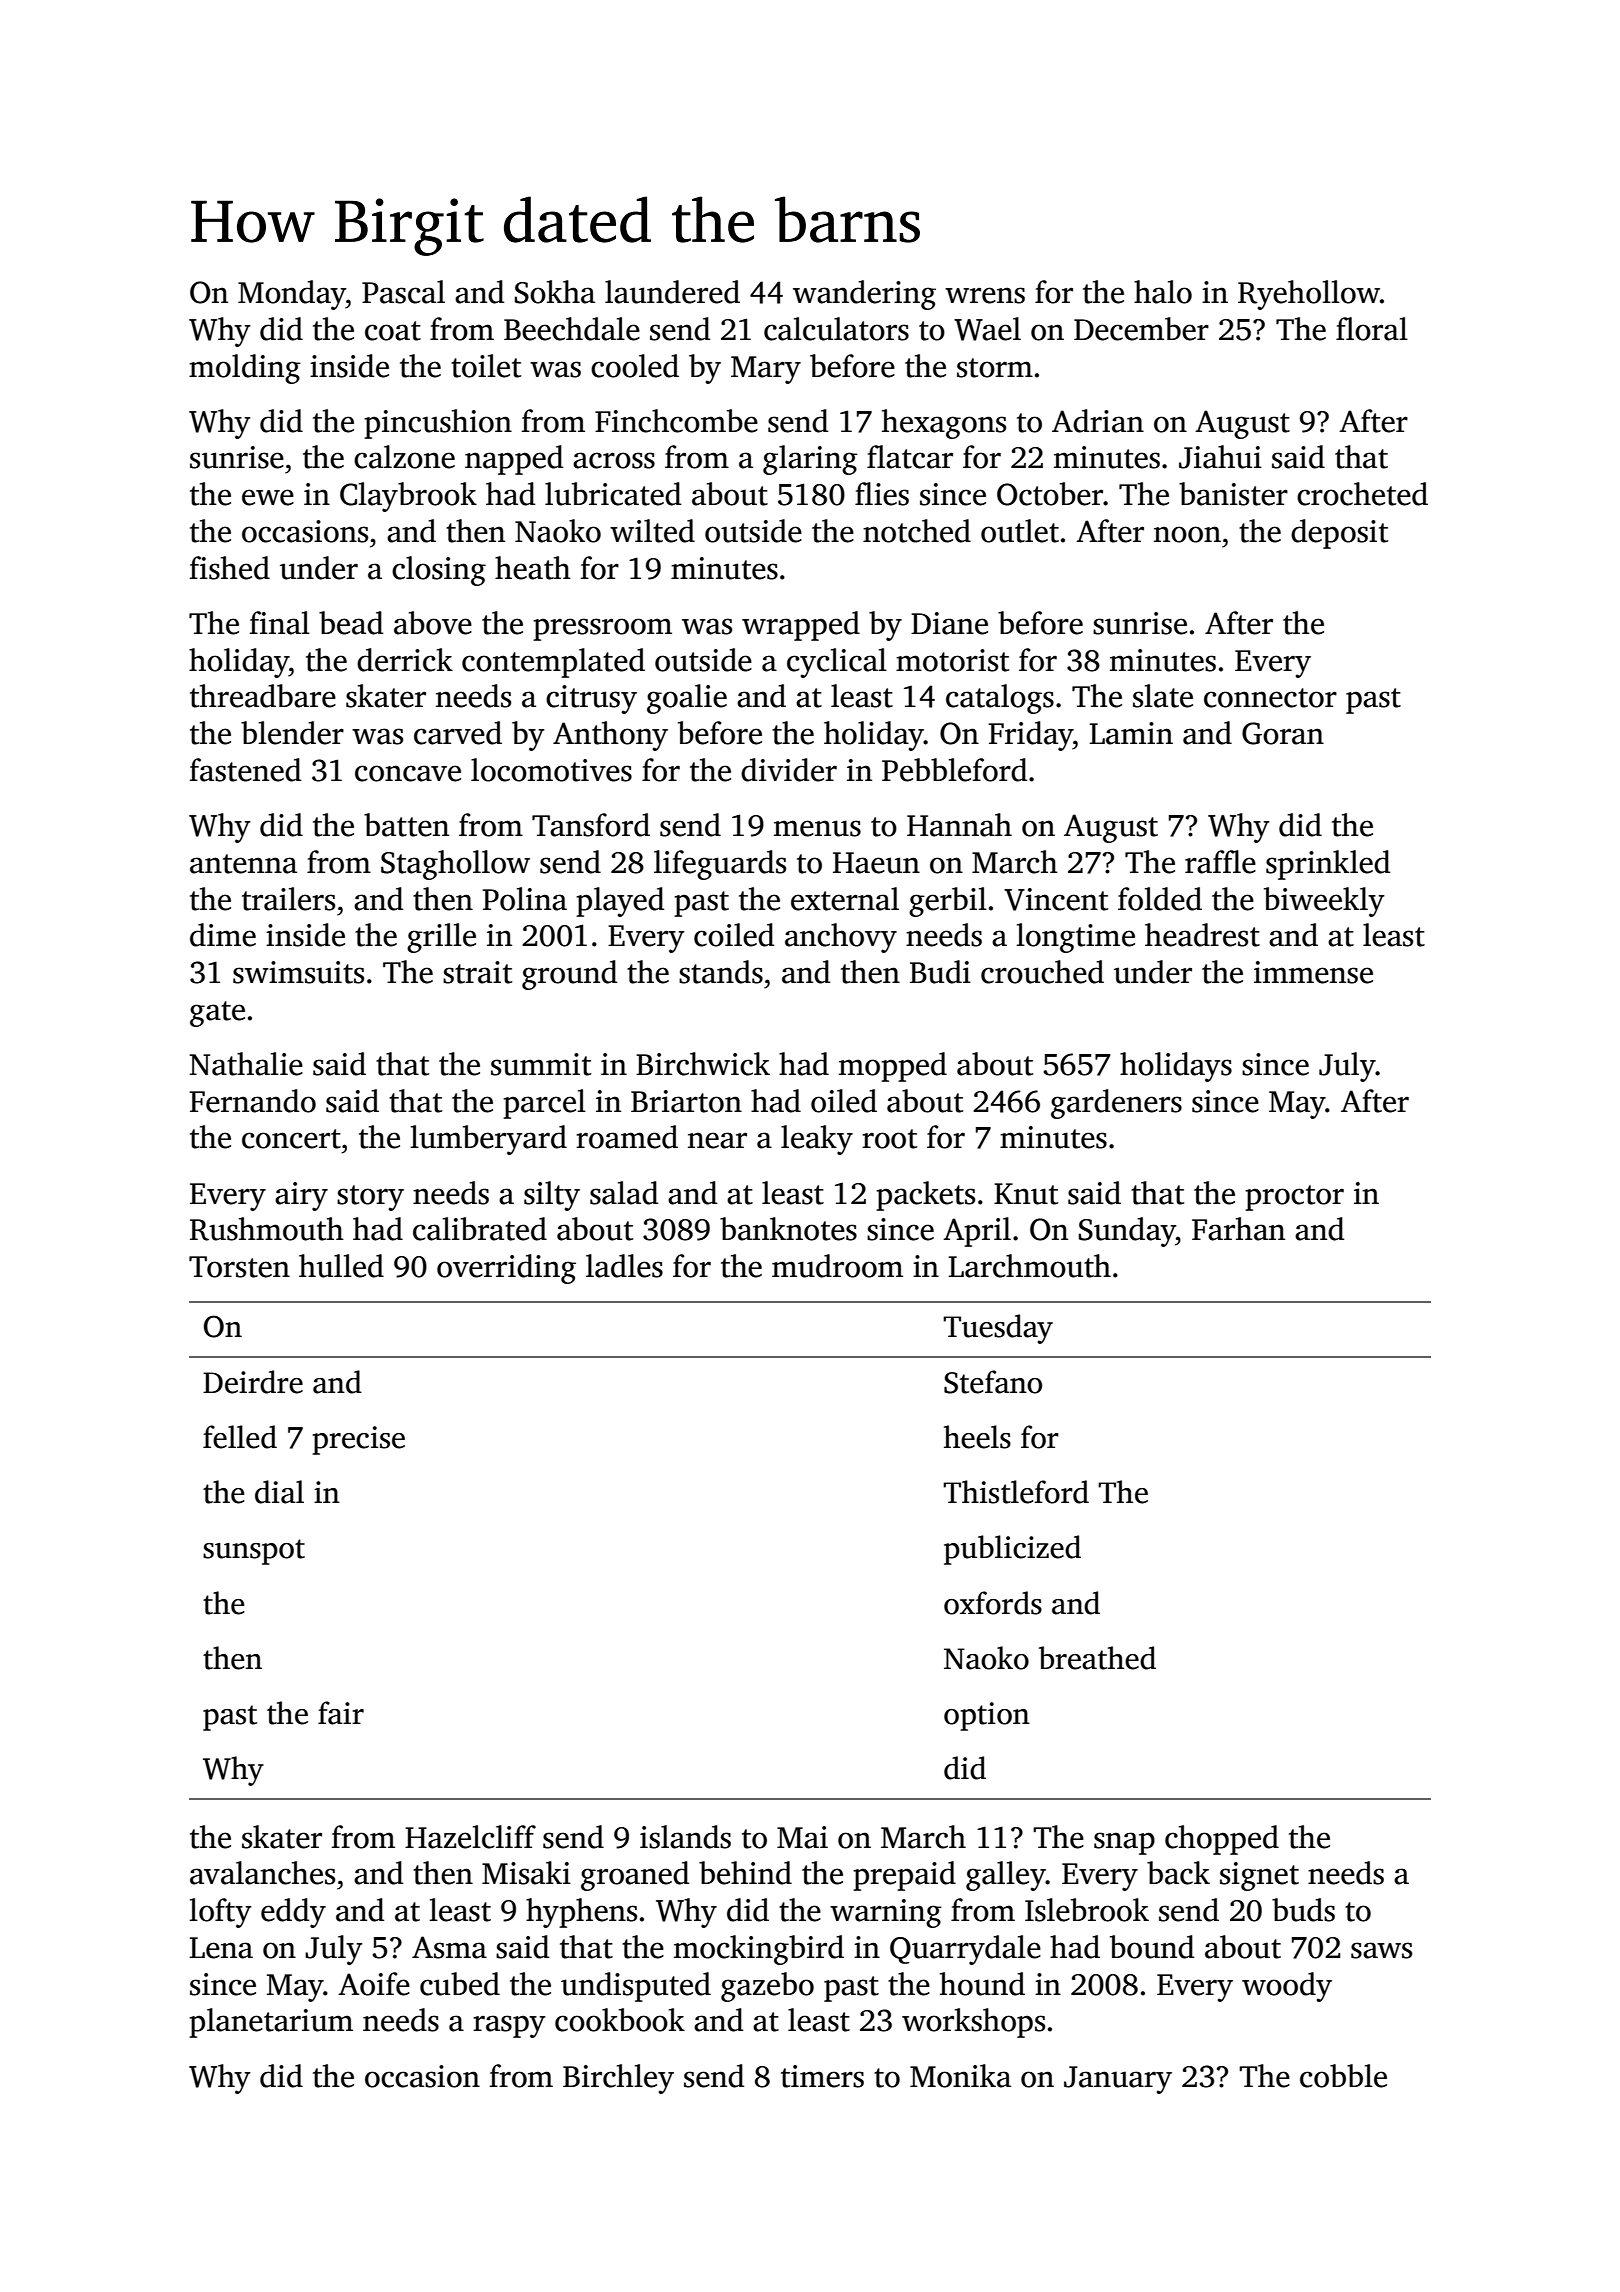 This page has height=2292, width=1620. What do you see at coordinates (685, 1837) in the page?
I see `islands` at bounding box center [685, 1837].
